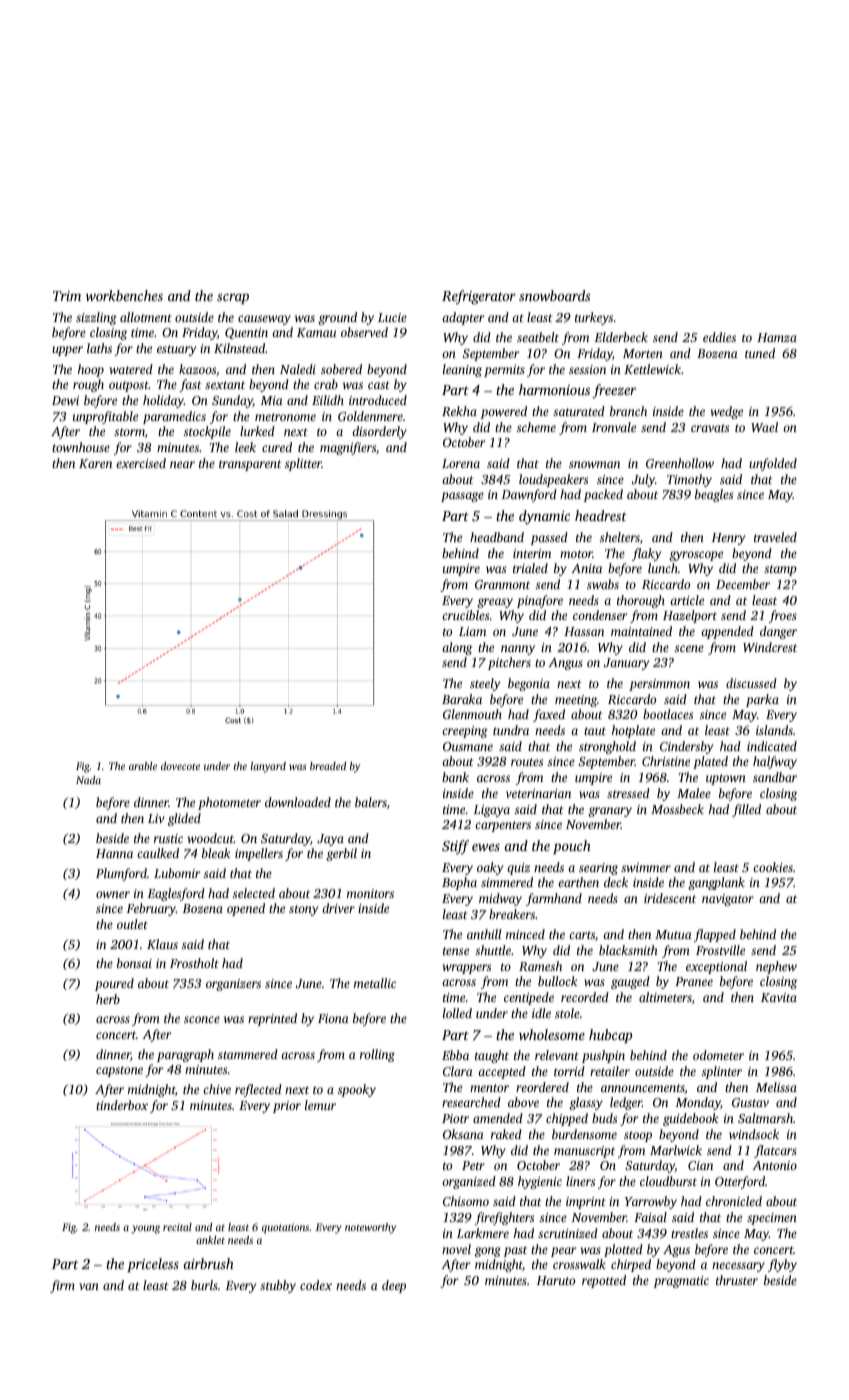  What do you see at coordinates (204, 1285) in the screenshot?
I see `burls` at bounding box center [204, 1285].
